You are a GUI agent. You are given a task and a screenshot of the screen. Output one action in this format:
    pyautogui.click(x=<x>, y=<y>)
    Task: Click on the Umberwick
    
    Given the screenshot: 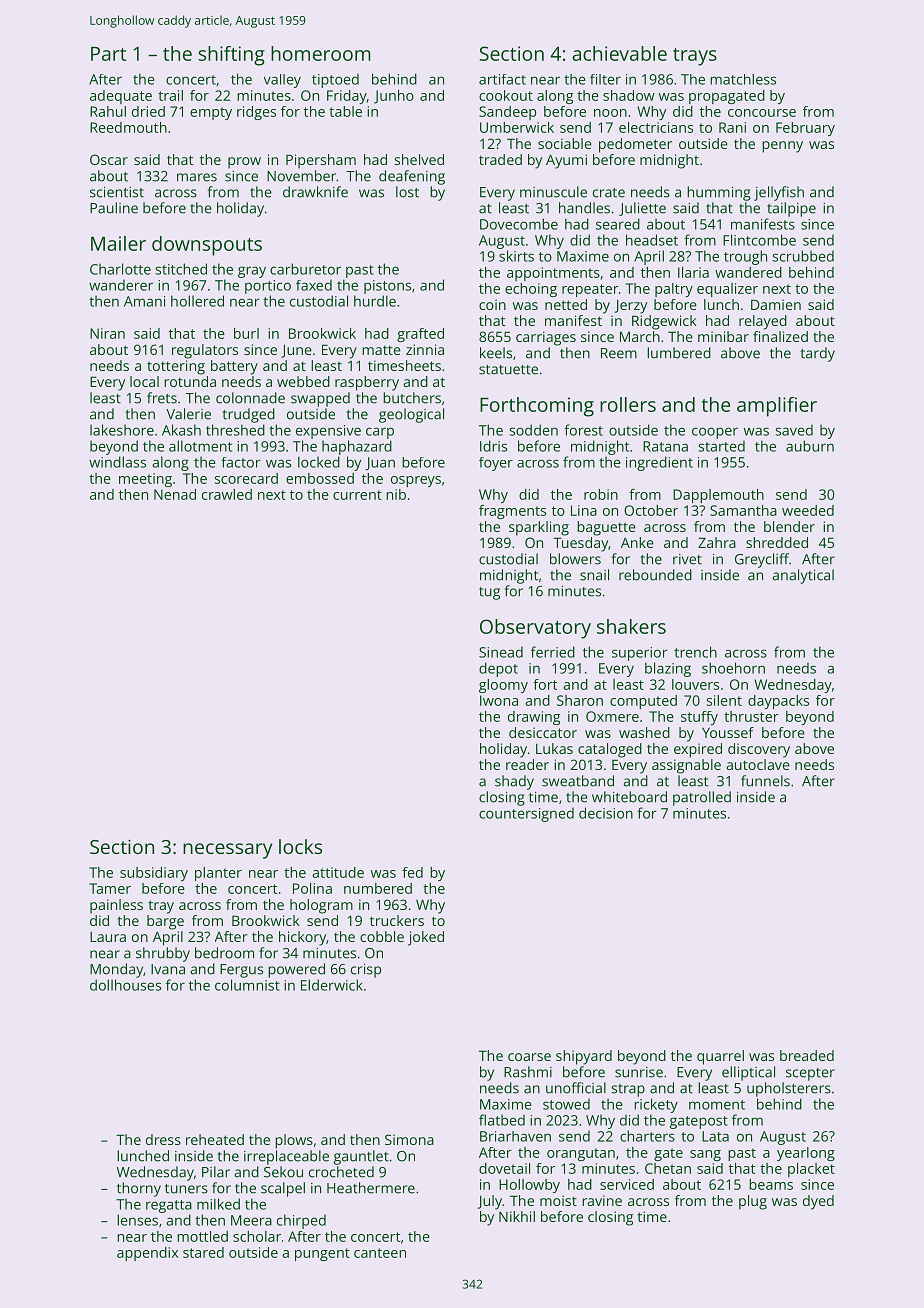 What is the action you would take?
    pyautogui.click(x=517, y=127)
